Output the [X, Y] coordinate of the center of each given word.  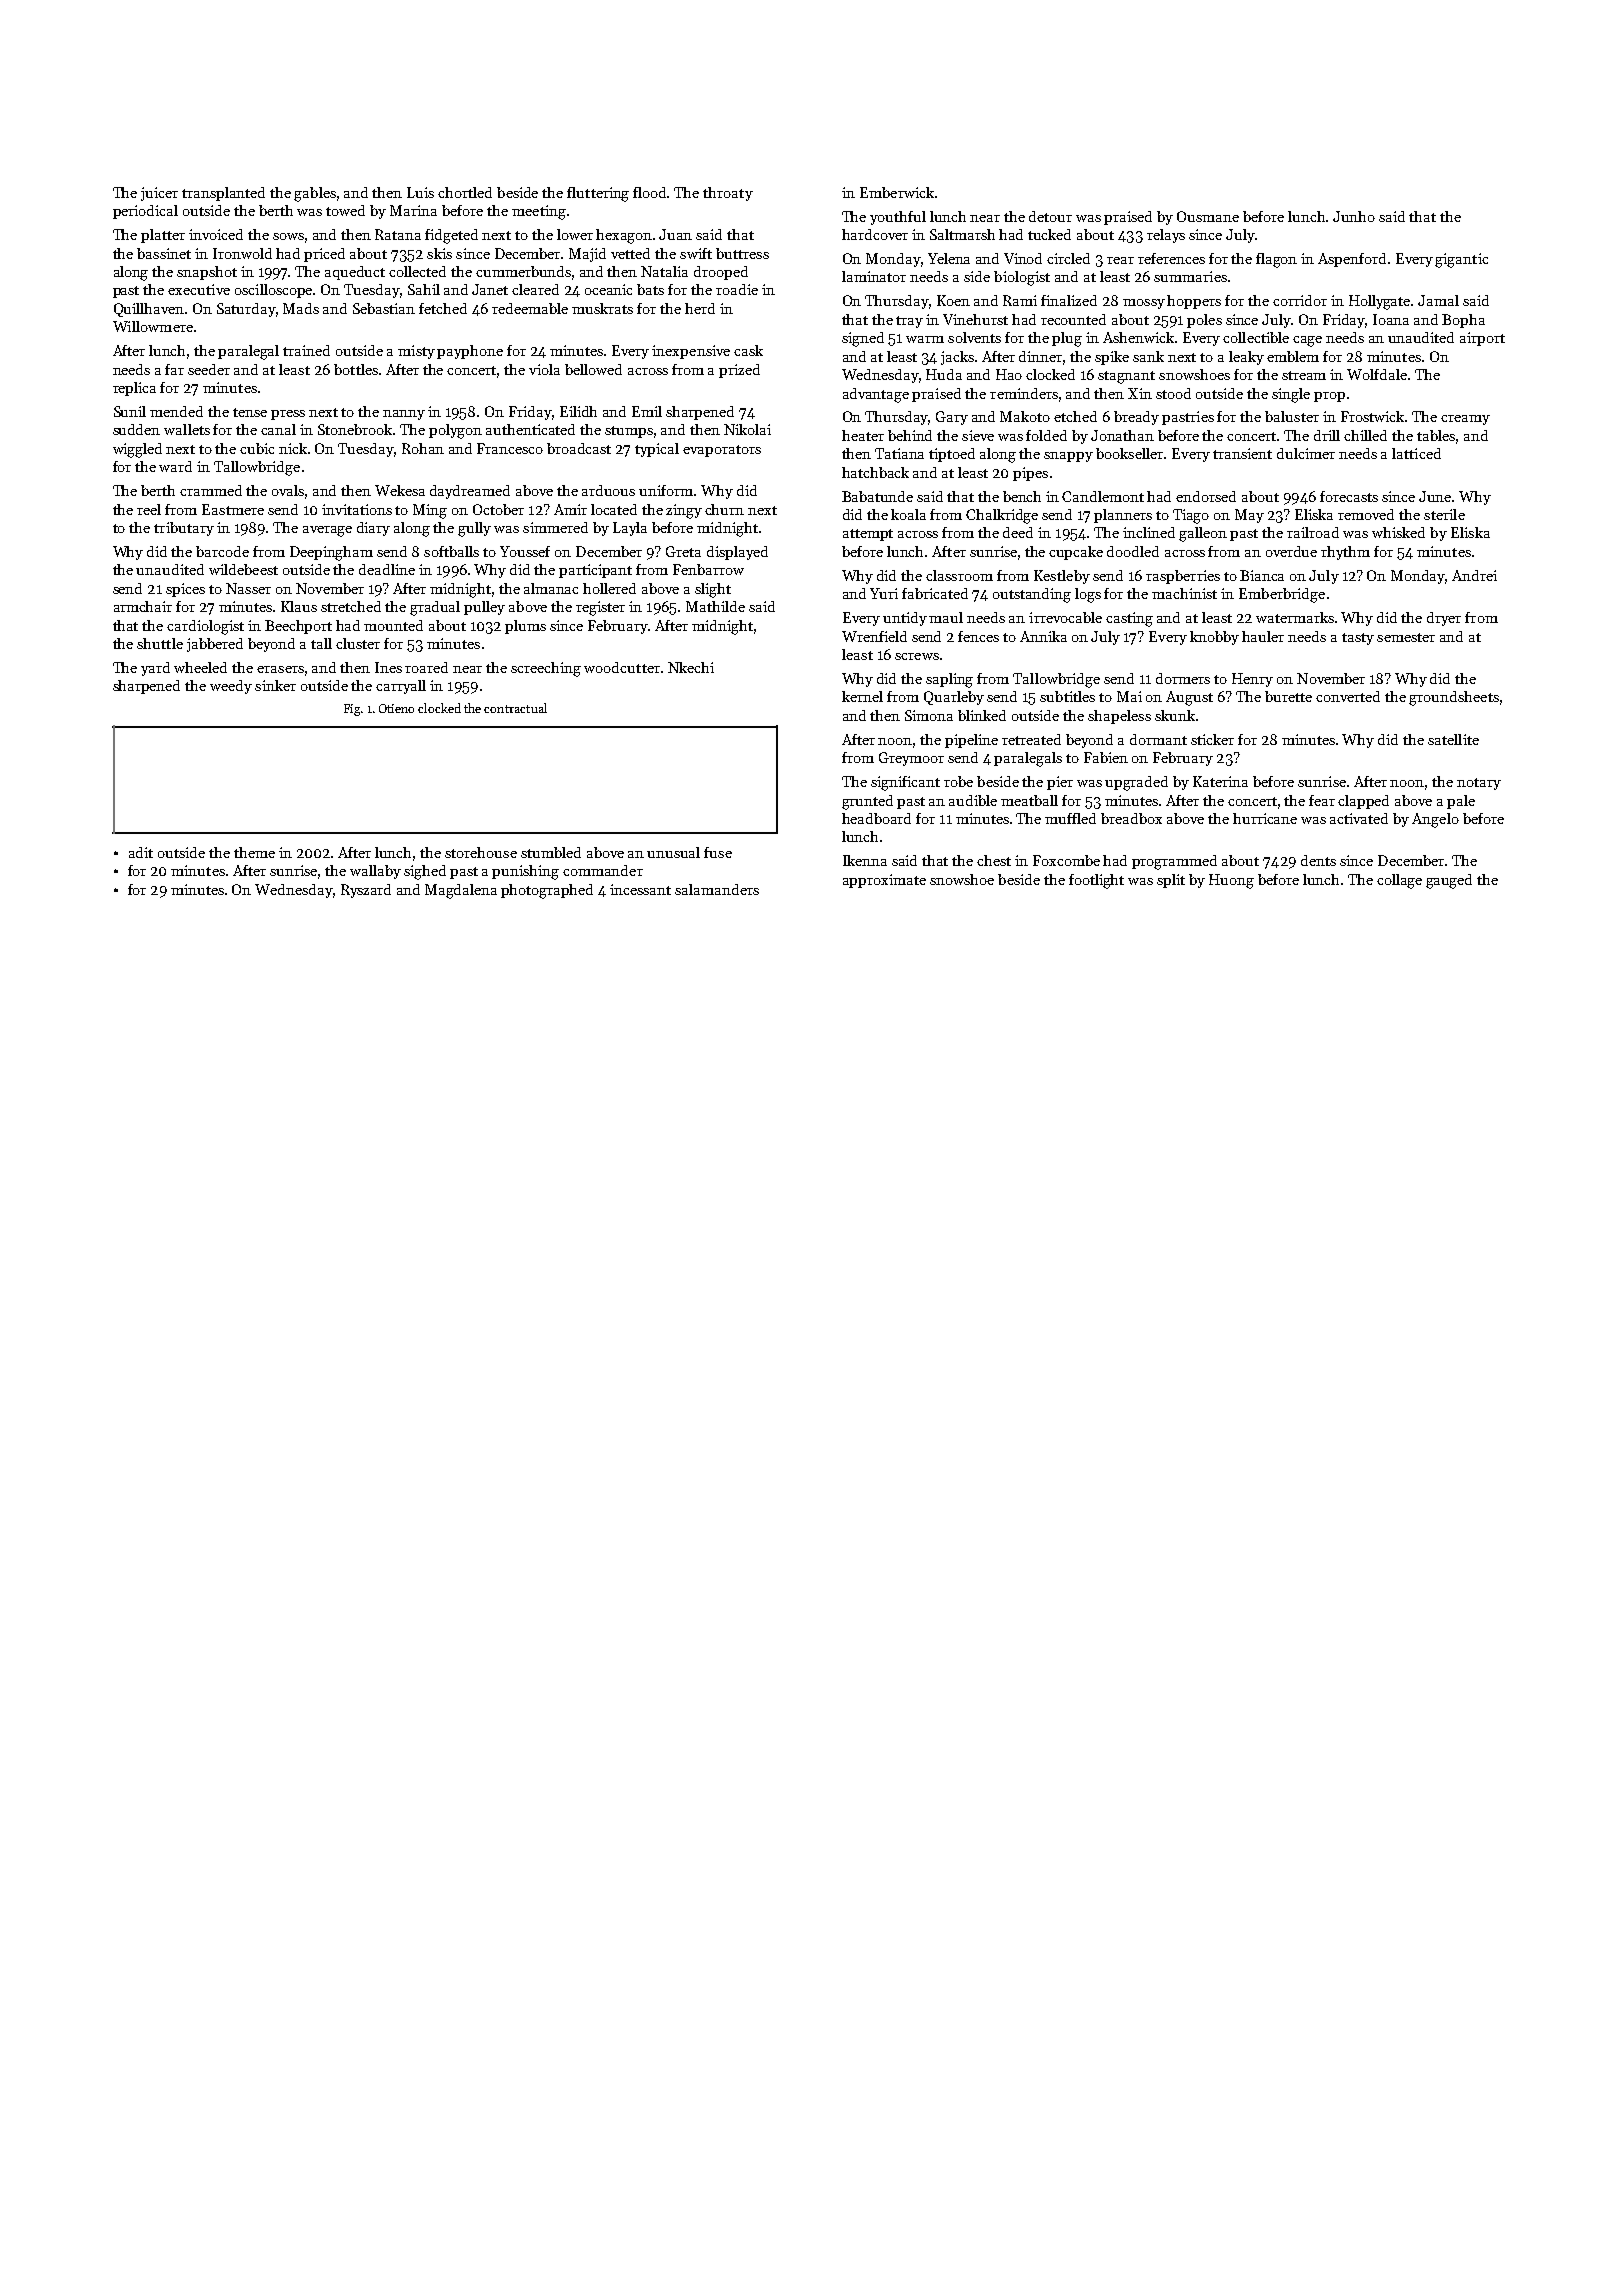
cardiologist [205, 627]
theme [254, 852]
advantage [876, 395]
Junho [1354, 216]
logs [1088, 595]
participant [595, 571]
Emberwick [897, 192]
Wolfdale [1377, 374]
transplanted [223, 194]
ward [175, 466]
